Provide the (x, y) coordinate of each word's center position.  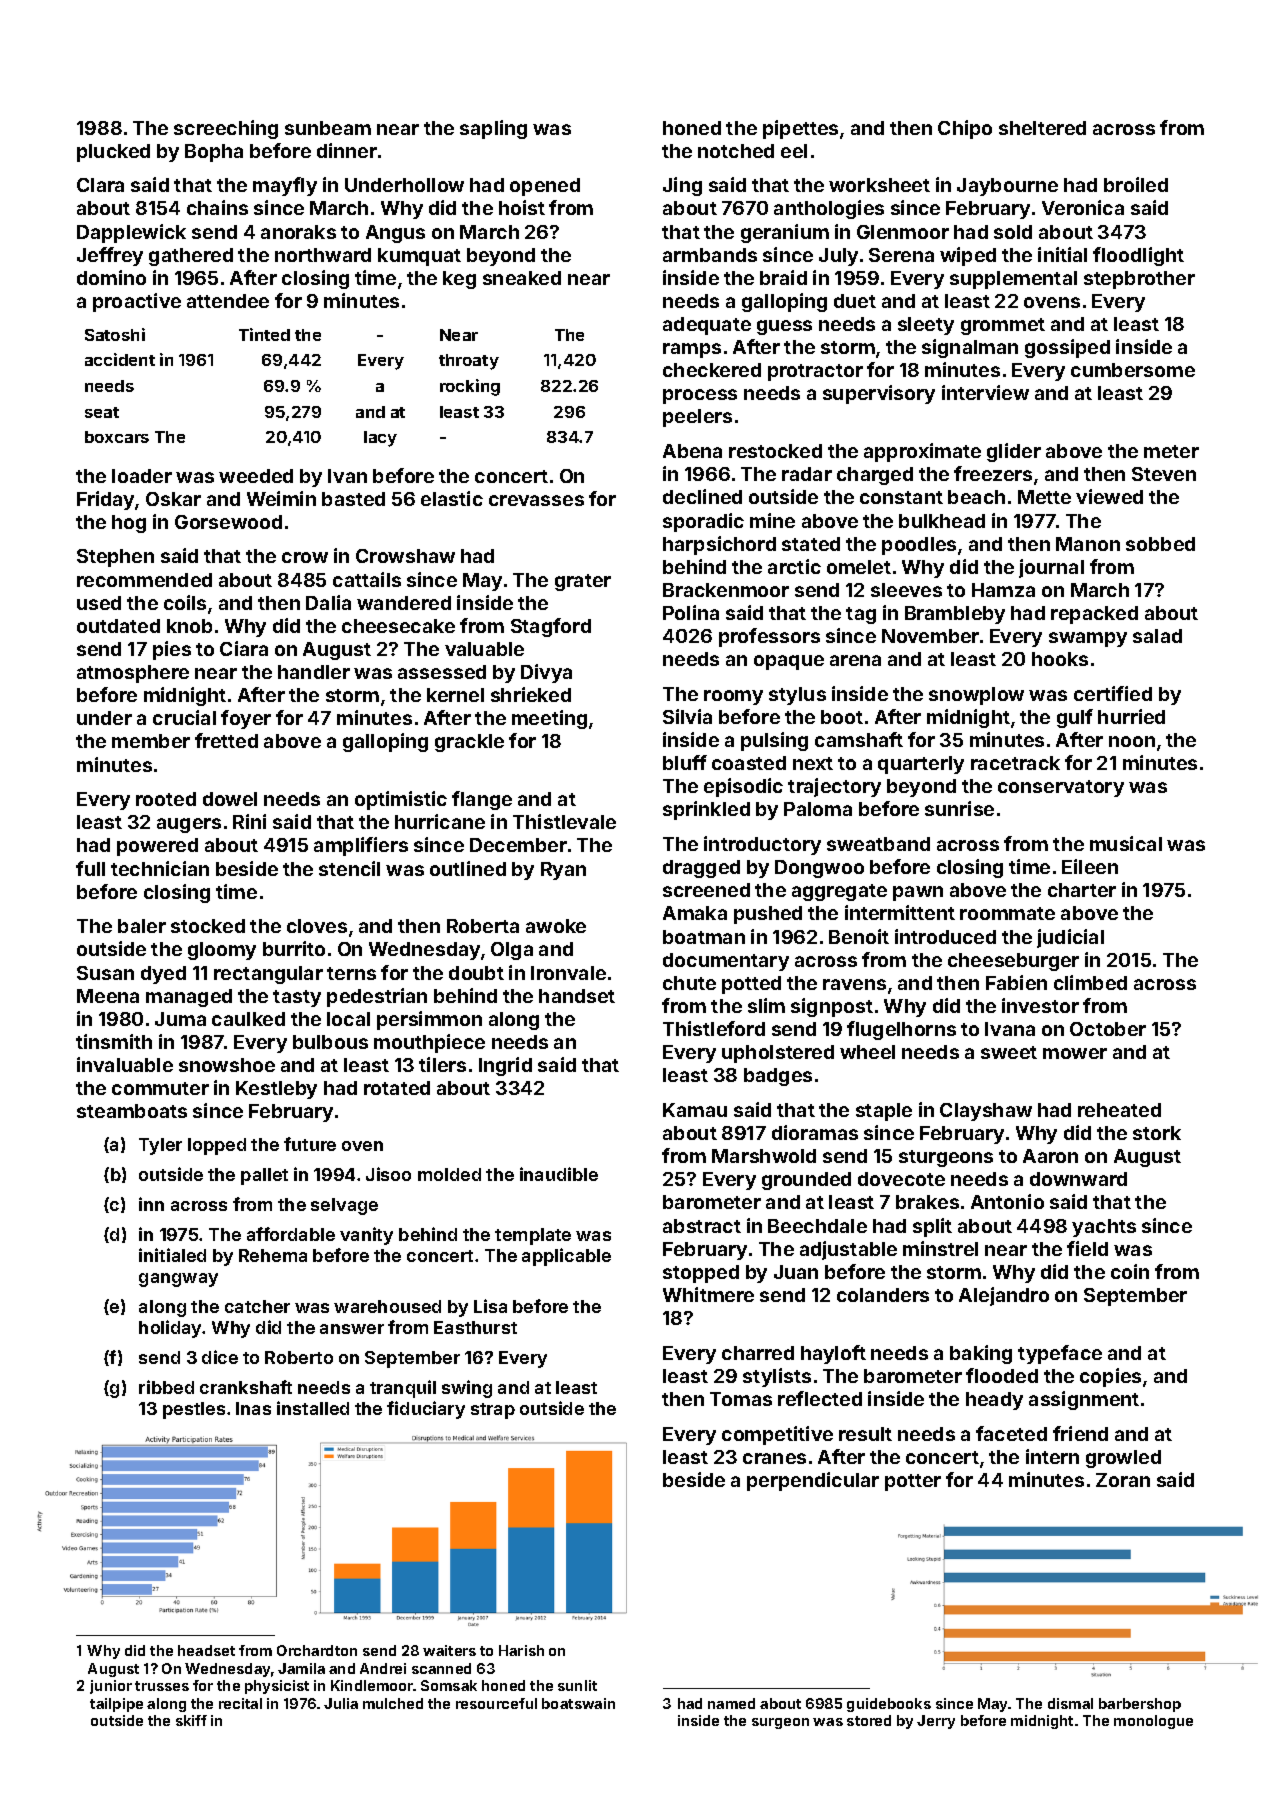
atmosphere (133, 674)
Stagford (551, 627)
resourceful (496, 1703)
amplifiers (361, 846)
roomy (733, 697)
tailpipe (116, 1705)
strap (493, 1411)
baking (981, 1354)
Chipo (965, 129)
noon (1132, 741)
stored (869, 1720)
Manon (1088, 544)
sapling (493, 129)
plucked (113, 153)
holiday (171, 1329)
